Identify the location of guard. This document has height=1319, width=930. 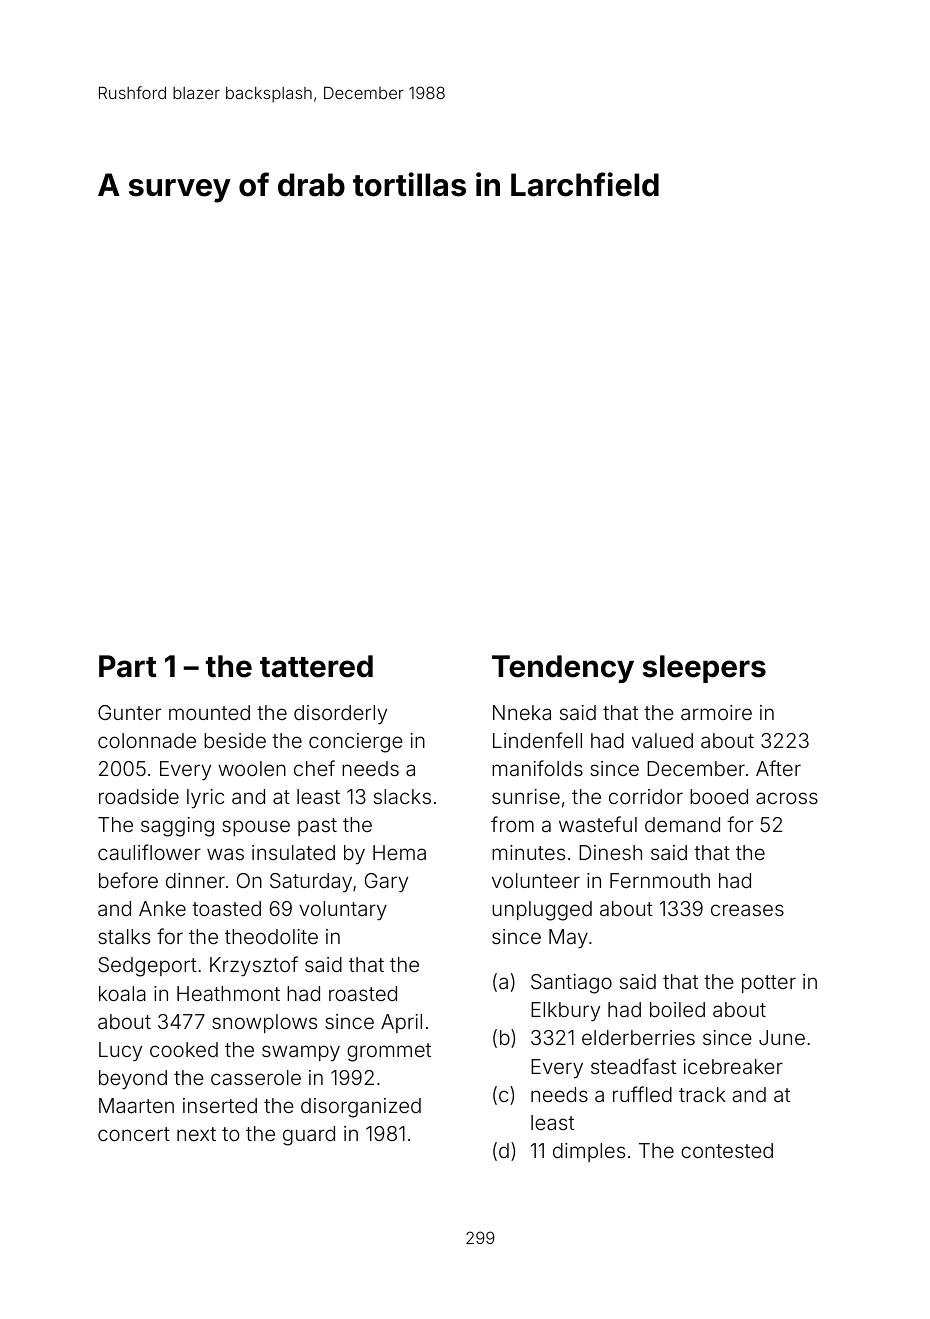
(309, 1136).
